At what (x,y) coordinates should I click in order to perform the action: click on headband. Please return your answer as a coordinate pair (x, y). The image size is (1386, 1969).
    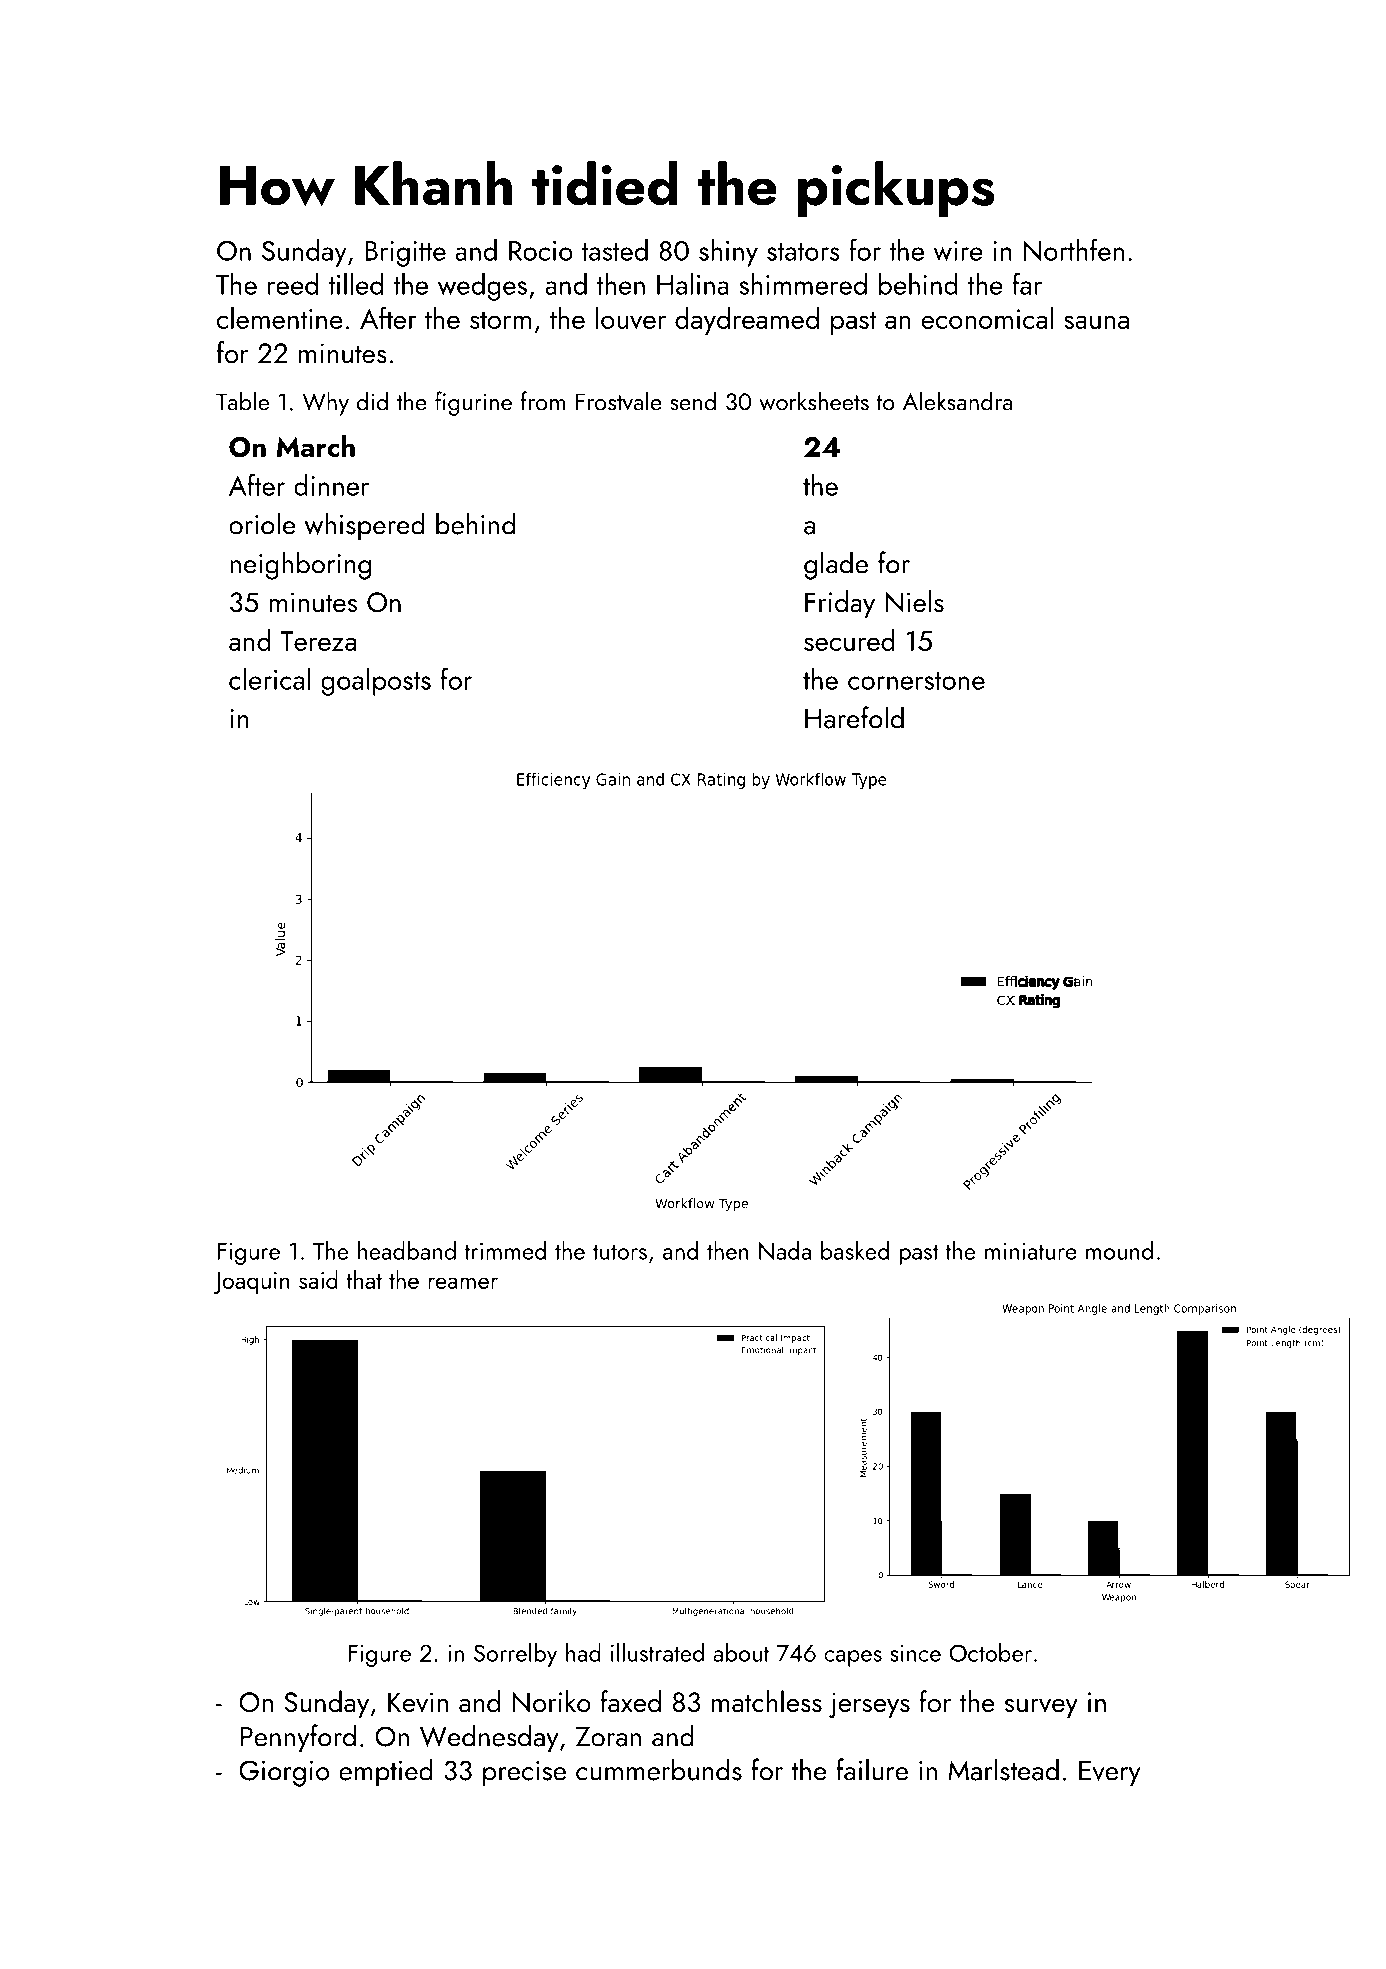
    Looking at the image, I should click on (407, 1250).
